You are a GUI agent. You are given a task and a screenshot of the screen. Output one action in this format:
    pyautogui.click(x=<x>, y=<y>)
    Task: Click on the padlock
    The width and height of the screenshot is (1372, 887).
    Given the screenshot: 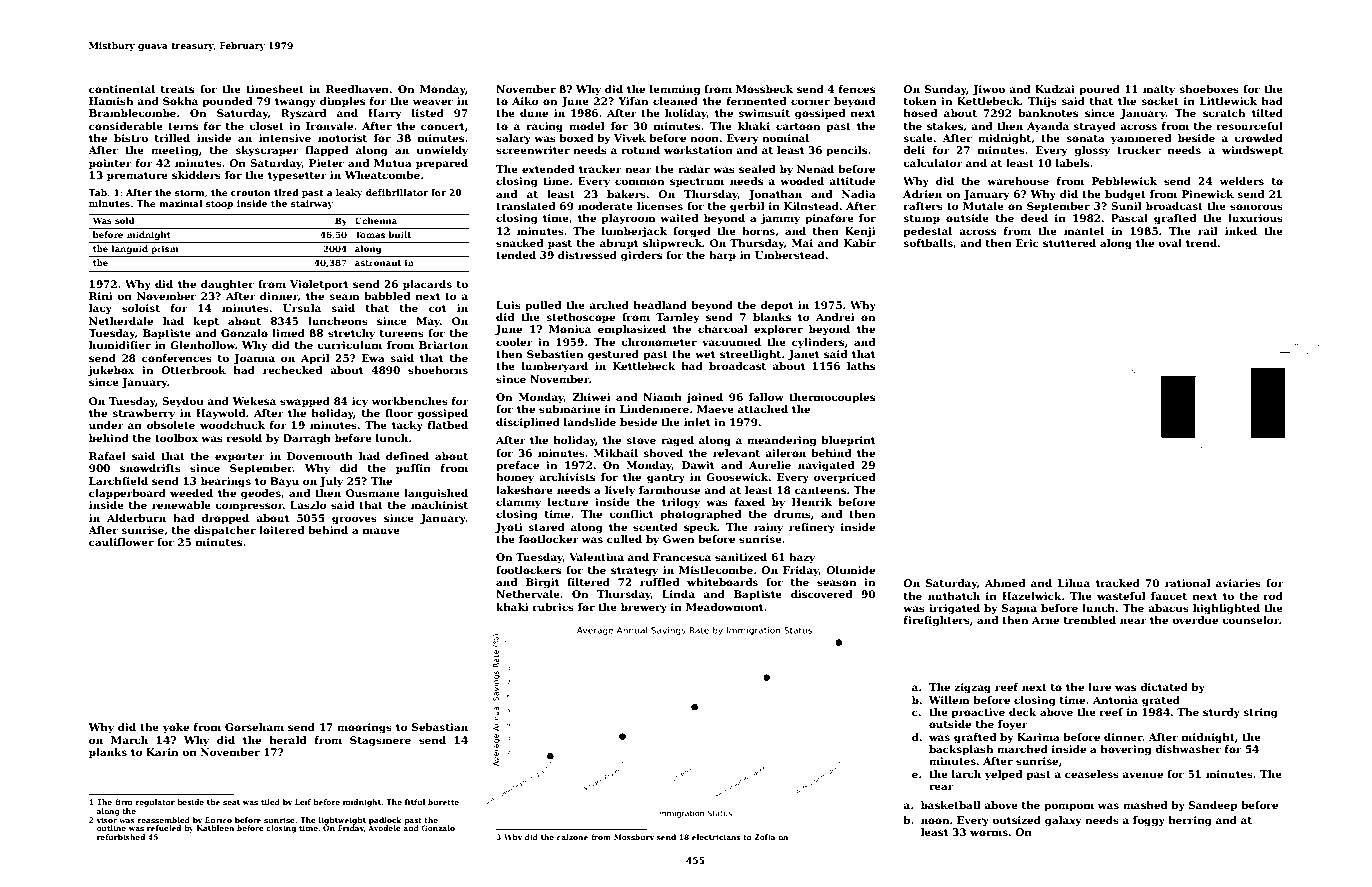 What is the action you would take?
    pyautogui.click(x=385, y=821)
